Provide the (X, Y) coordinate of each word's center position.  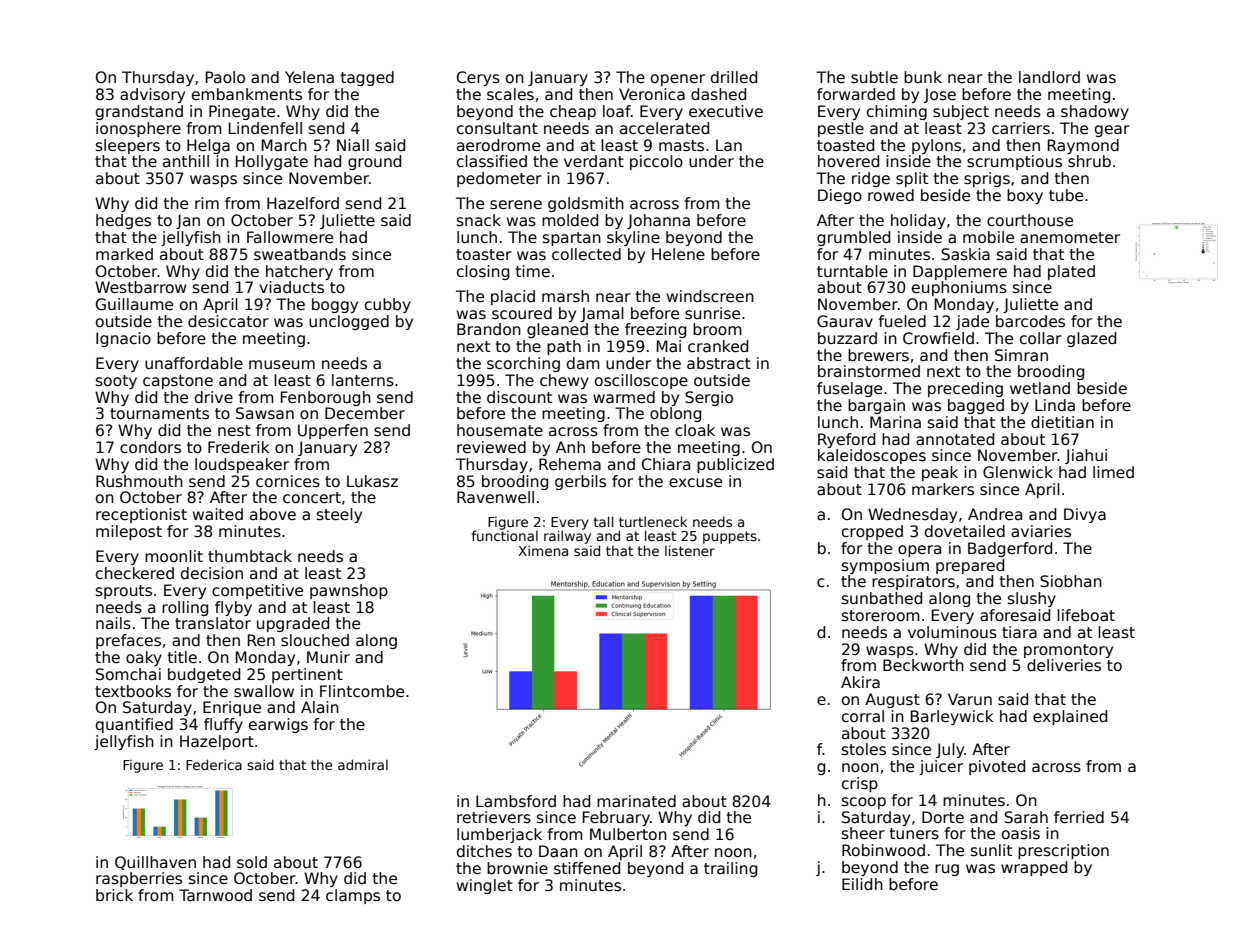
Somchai (128, 674)
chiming (897, 112)
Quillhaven (155, 863)
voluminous (952, 632)
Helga (208, 146)
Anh (570, 447)
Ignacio (123, 339)
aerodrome (498, 145)
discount (519, 397)
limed (1113, 472)
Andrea (995, 514)
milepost (129, 532)
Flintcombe (362, 691)
